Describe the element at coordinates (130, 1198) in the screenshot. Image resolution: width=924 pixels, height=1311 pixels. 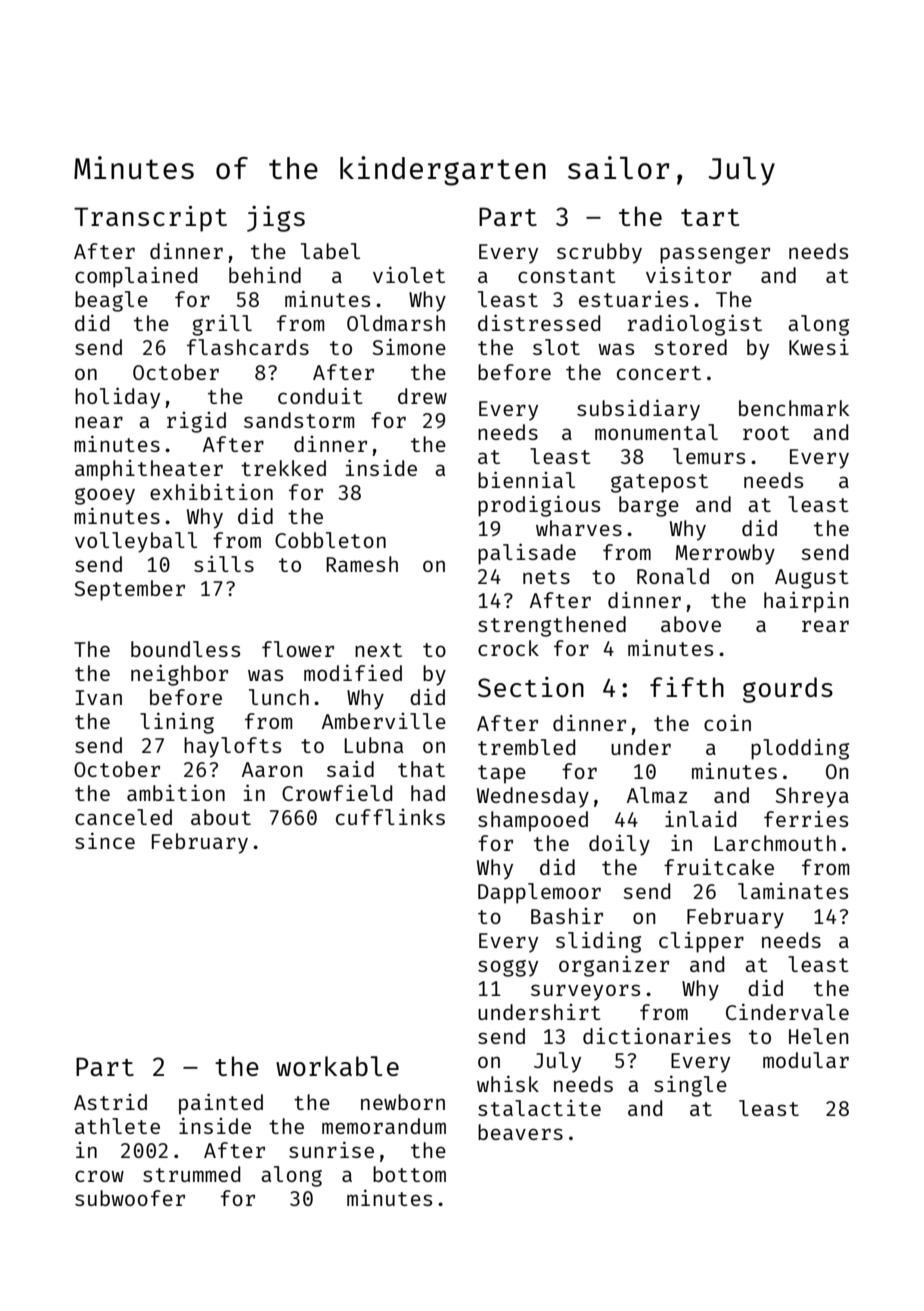
I see `subwoofer` at that location.
